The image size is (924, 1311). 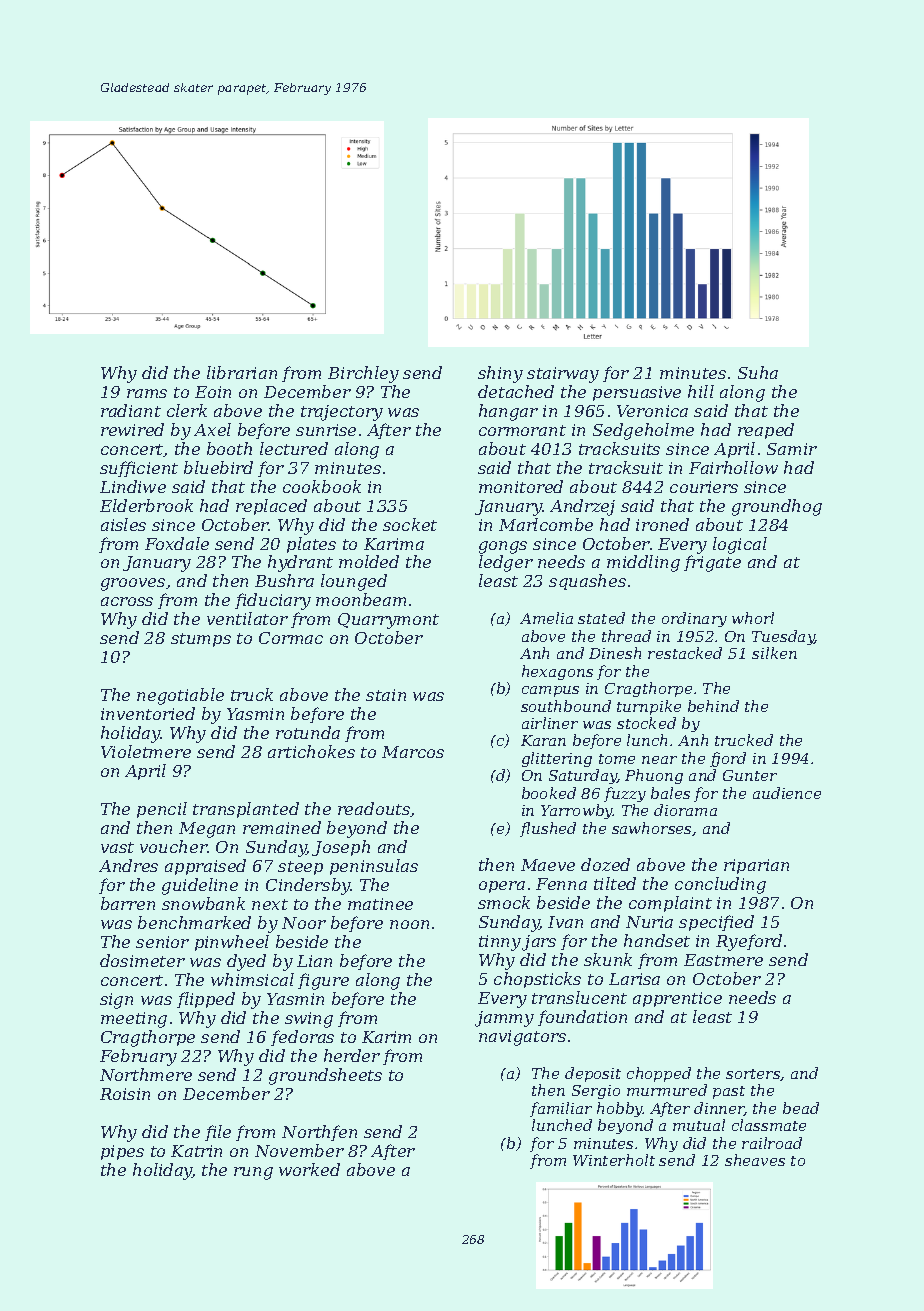 I want to click on Birchley, so click(x=363, y=374).
